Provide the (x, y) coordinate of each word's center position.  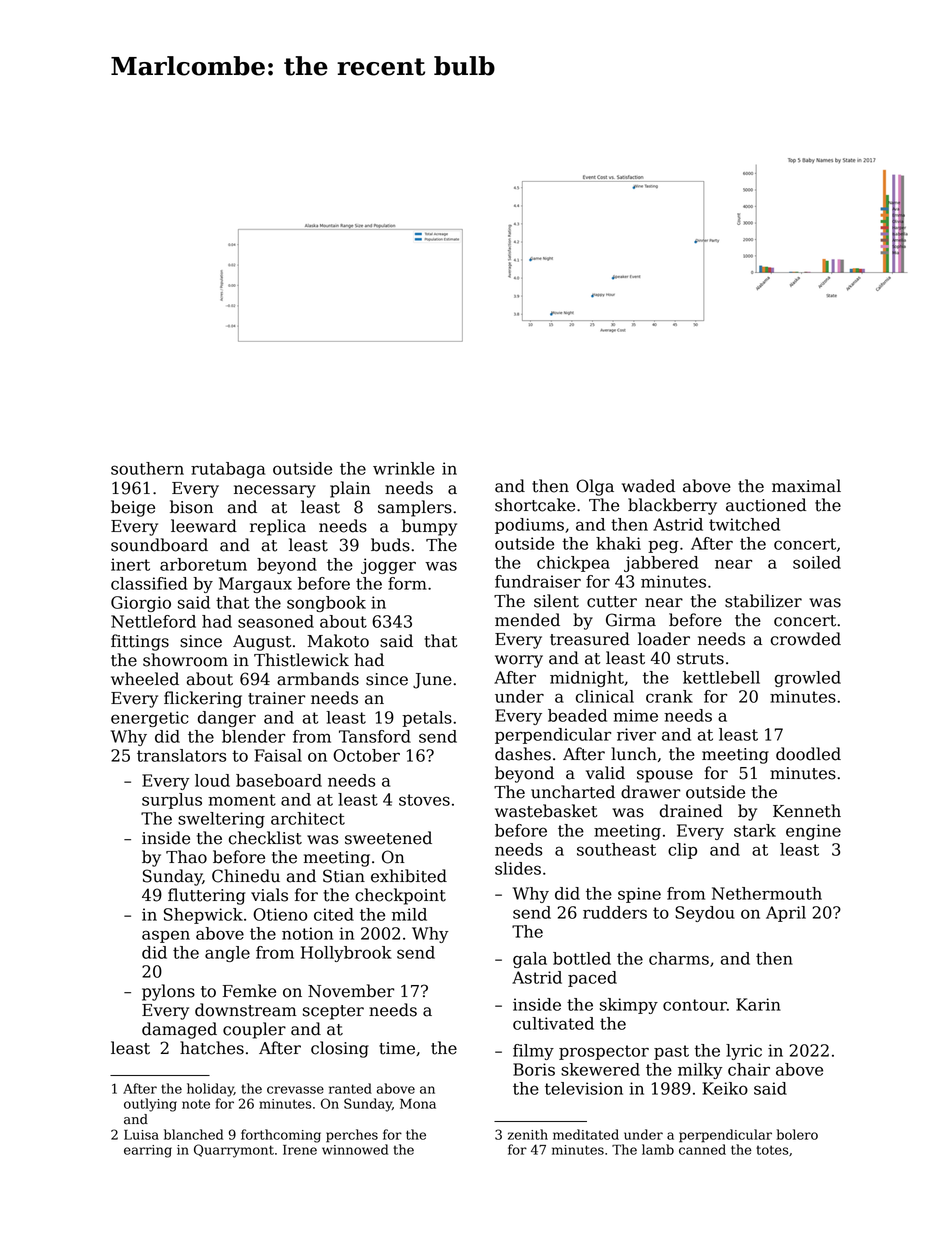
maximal (806, 486)
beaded (577, 715)
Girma (631, 620)
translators (181, 755)
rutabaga (228, 470)
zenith (528, 1134)
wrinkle (404, 468)
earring (148, 1151)
